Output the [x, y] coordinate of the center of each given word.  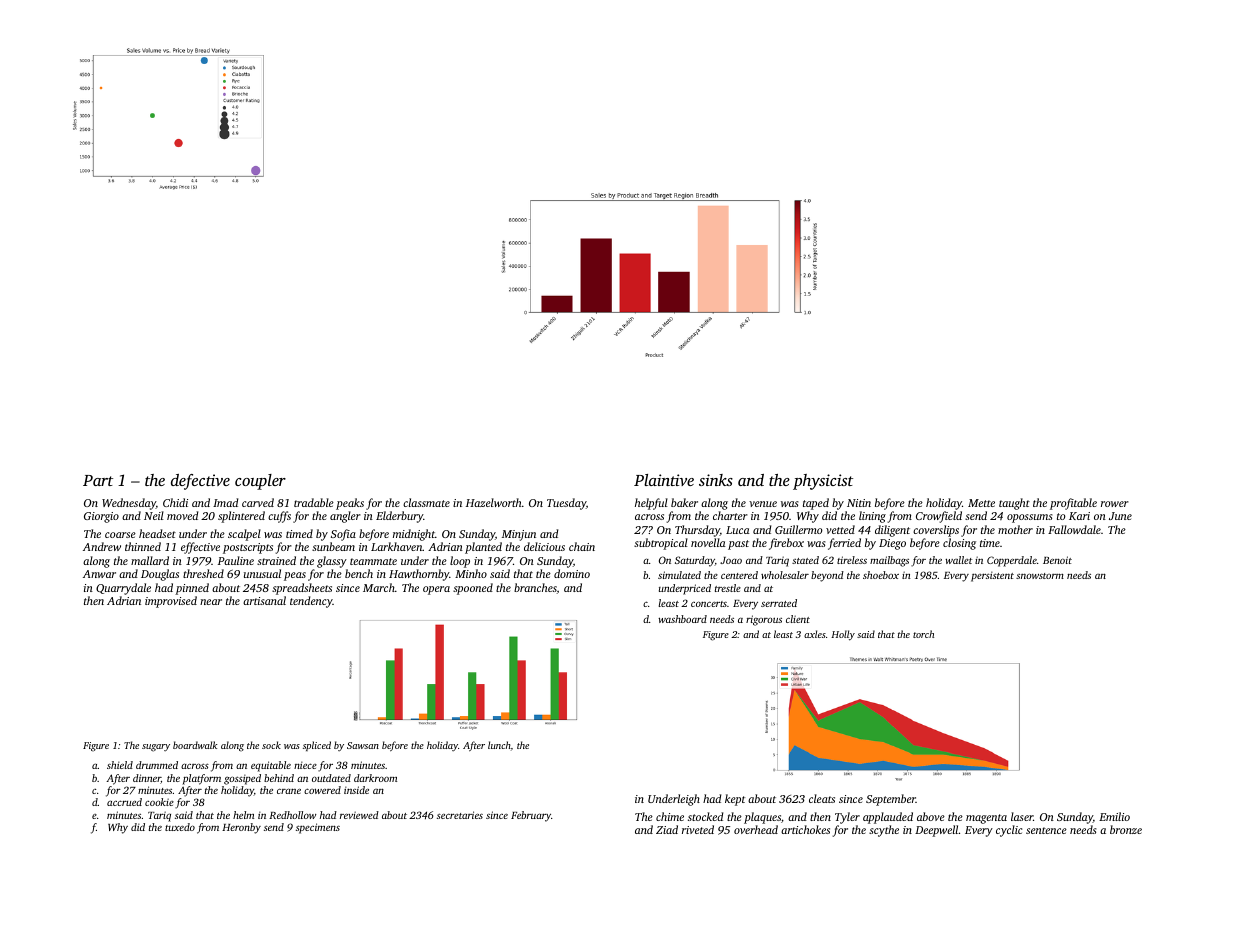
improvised [171, 602]
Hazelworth [493, 502]
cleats [822, 798]
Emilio [1114, 816]
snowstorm [1040, 576]
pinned [192, 589]
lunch [499, 745]
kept [735, 800]
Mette [981, 503]
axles [815, 634]
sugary [156, 748]
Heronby [241, 828]
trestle [728, 588]
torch [923, 634]
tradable [314, 502]
